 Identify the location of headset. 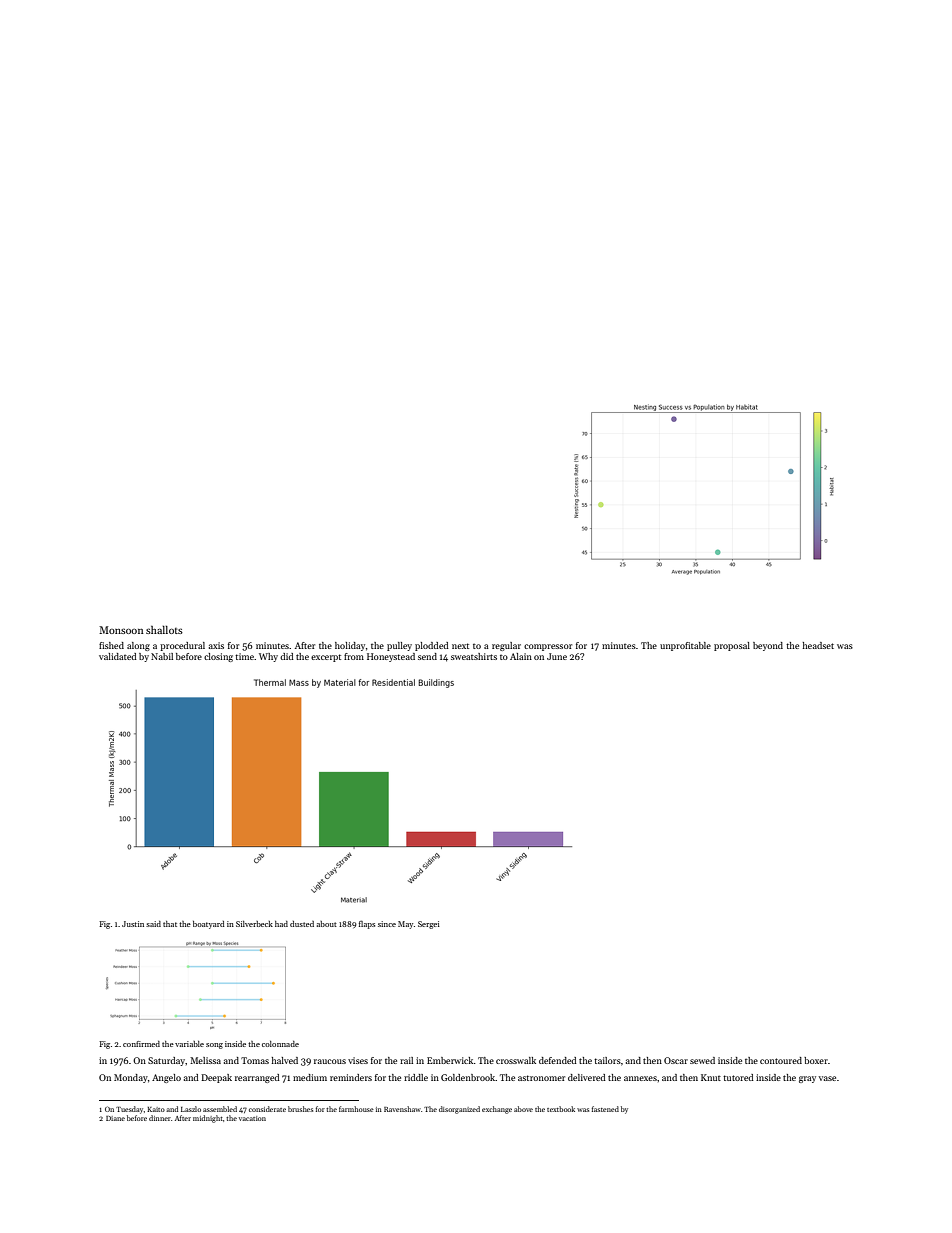
(818, 645).
